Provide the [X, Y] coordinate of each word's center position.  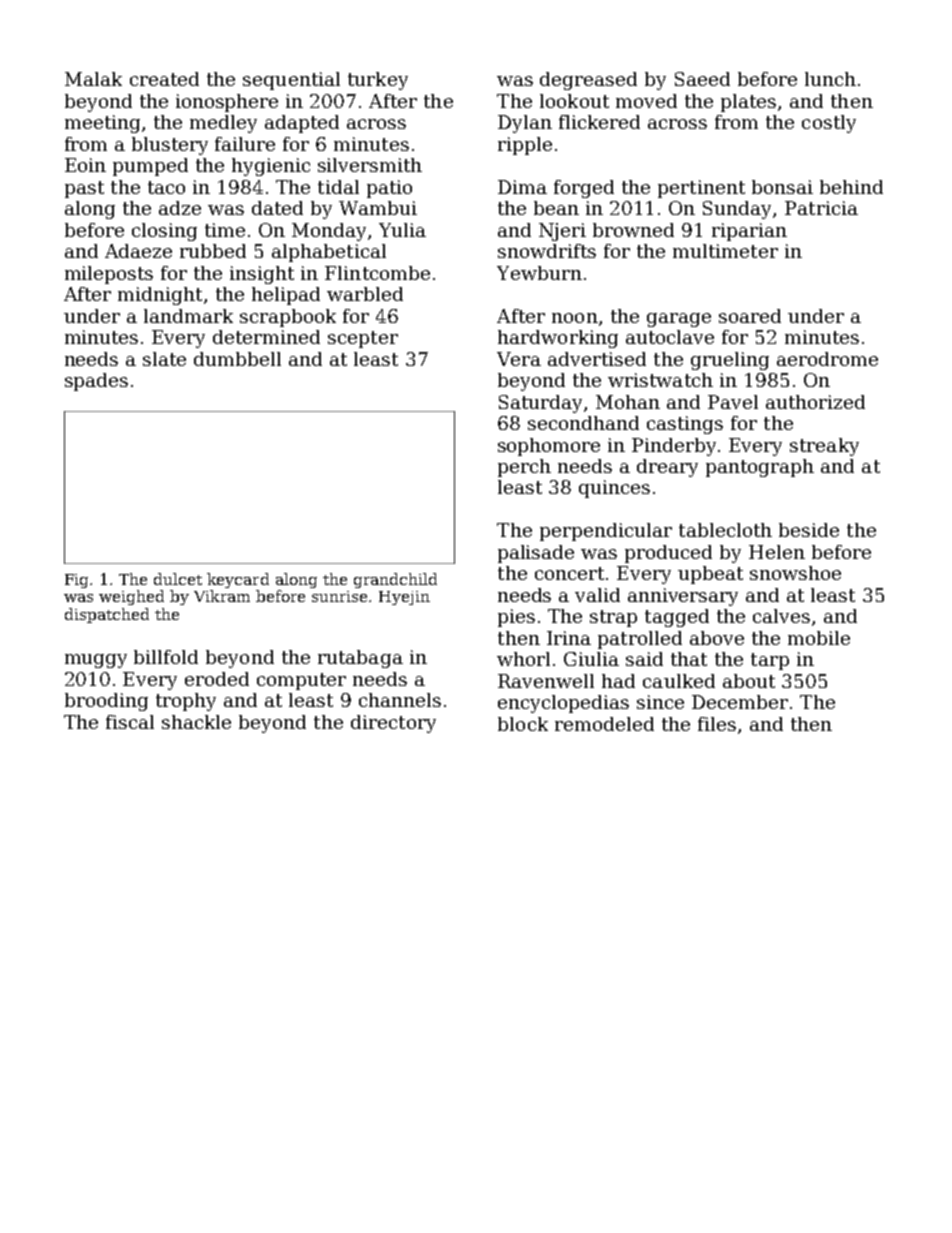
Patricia [821, 208]
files [717, 724]
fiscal [130, 722]
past [84, 189]
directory [393, 724]
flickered [599, 122]
